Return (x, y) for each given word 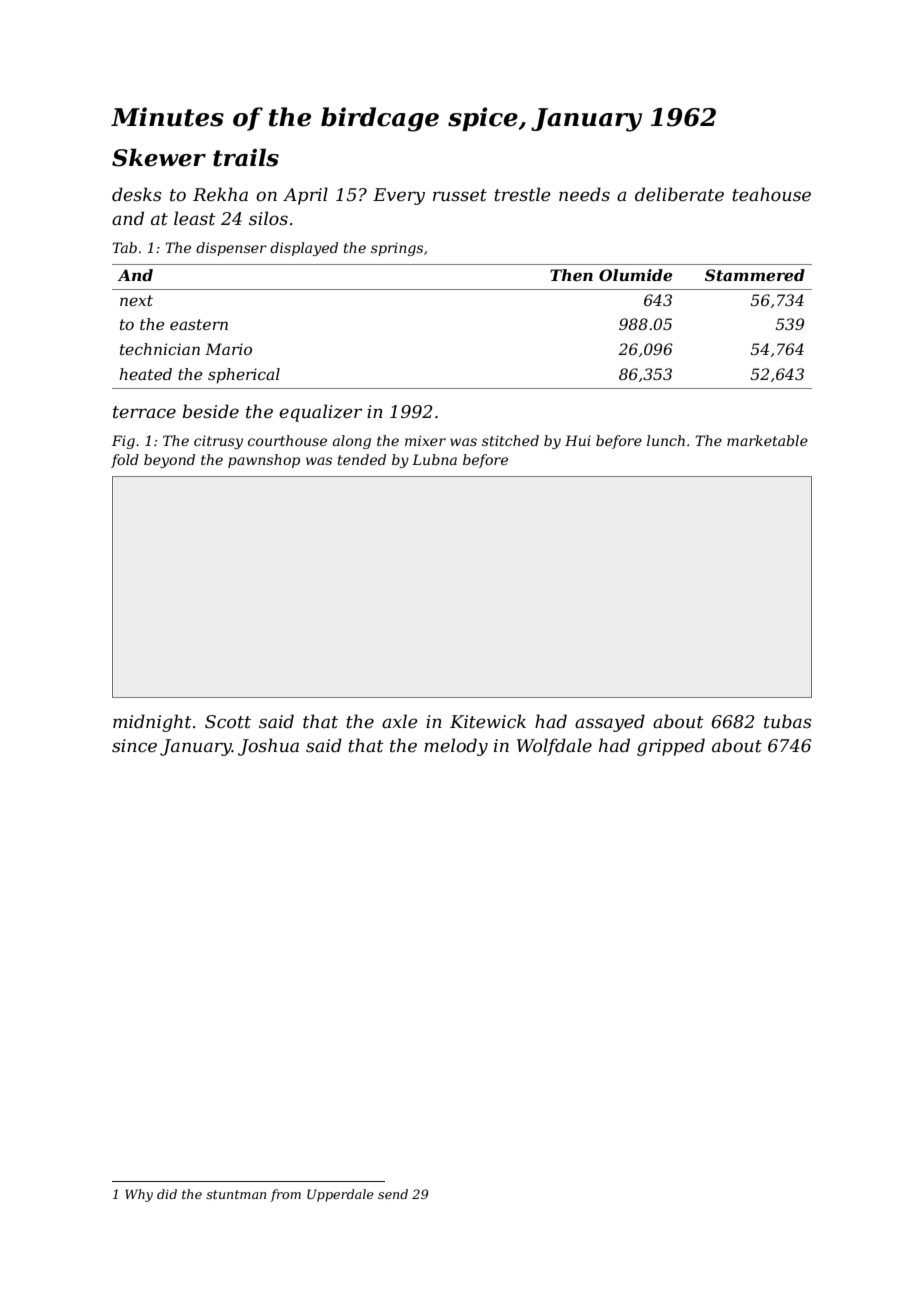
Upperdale (340, 1195)
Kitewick (488, 721)
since (134, 746)
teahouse (771, 194)
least (195, 218)
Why (139, 1195)
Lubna (434, 459)
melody (456, 747)
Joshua (268, 747)
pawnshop (264, 461)
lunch (666, 440)
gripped (671, 747)
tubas (787, 721)
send (393, 1194)
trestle (522, 194)
